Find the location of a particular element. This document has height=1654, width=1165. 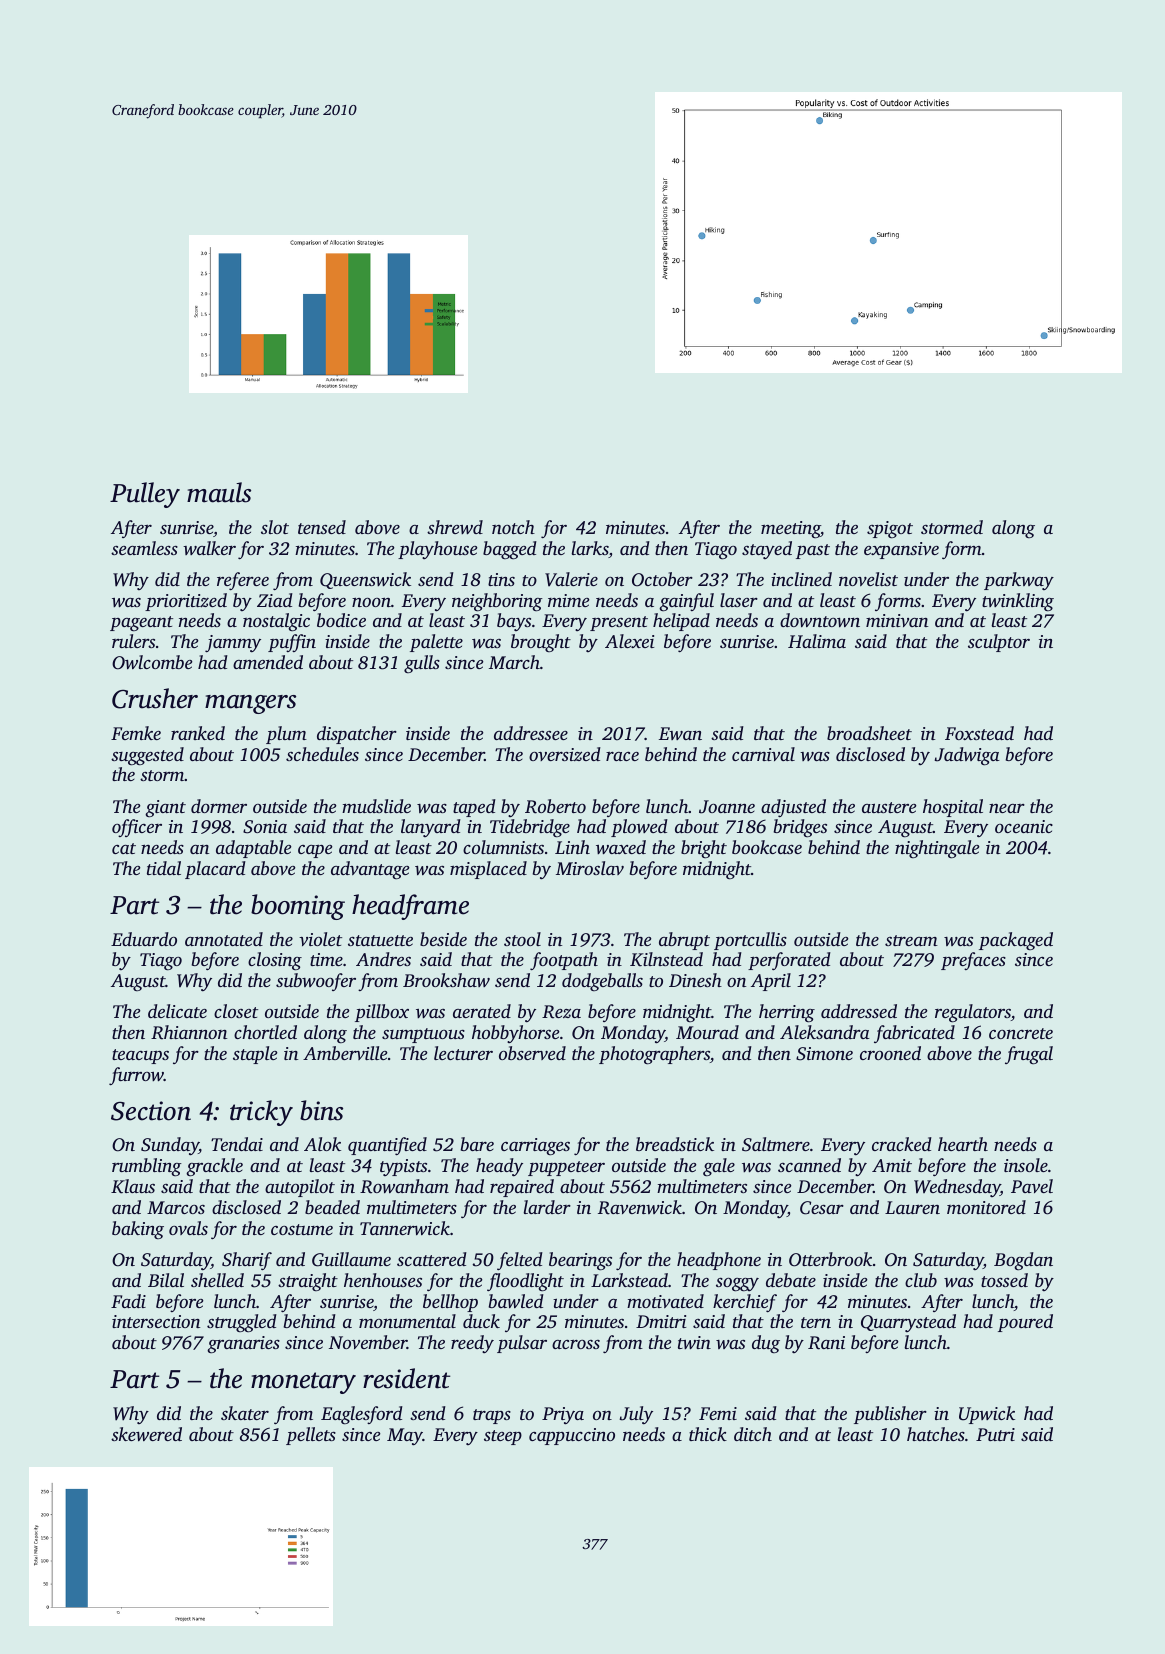

frugal is located at coordinates (1029, 1055).
